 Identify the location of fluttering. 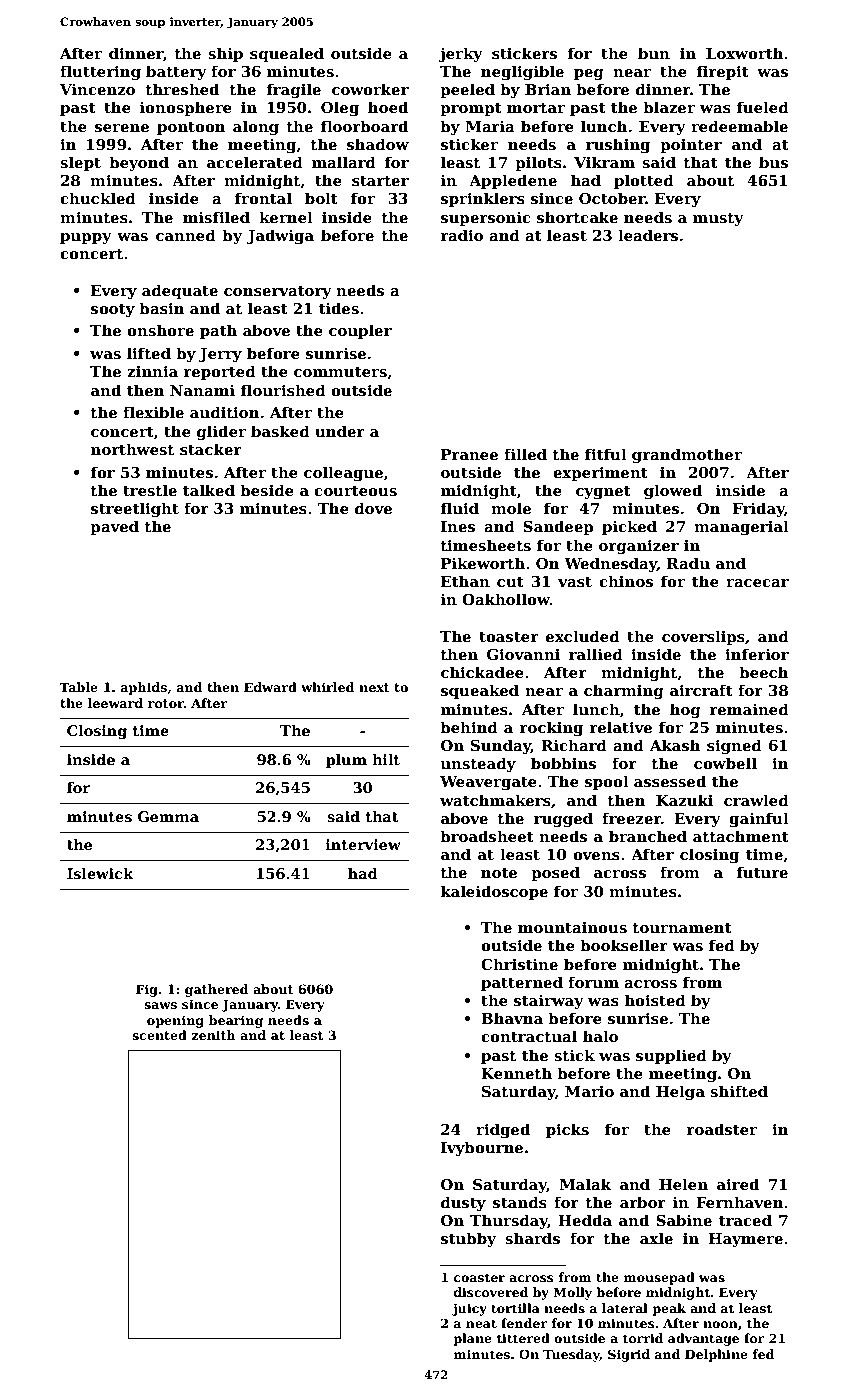
(100, 73).
